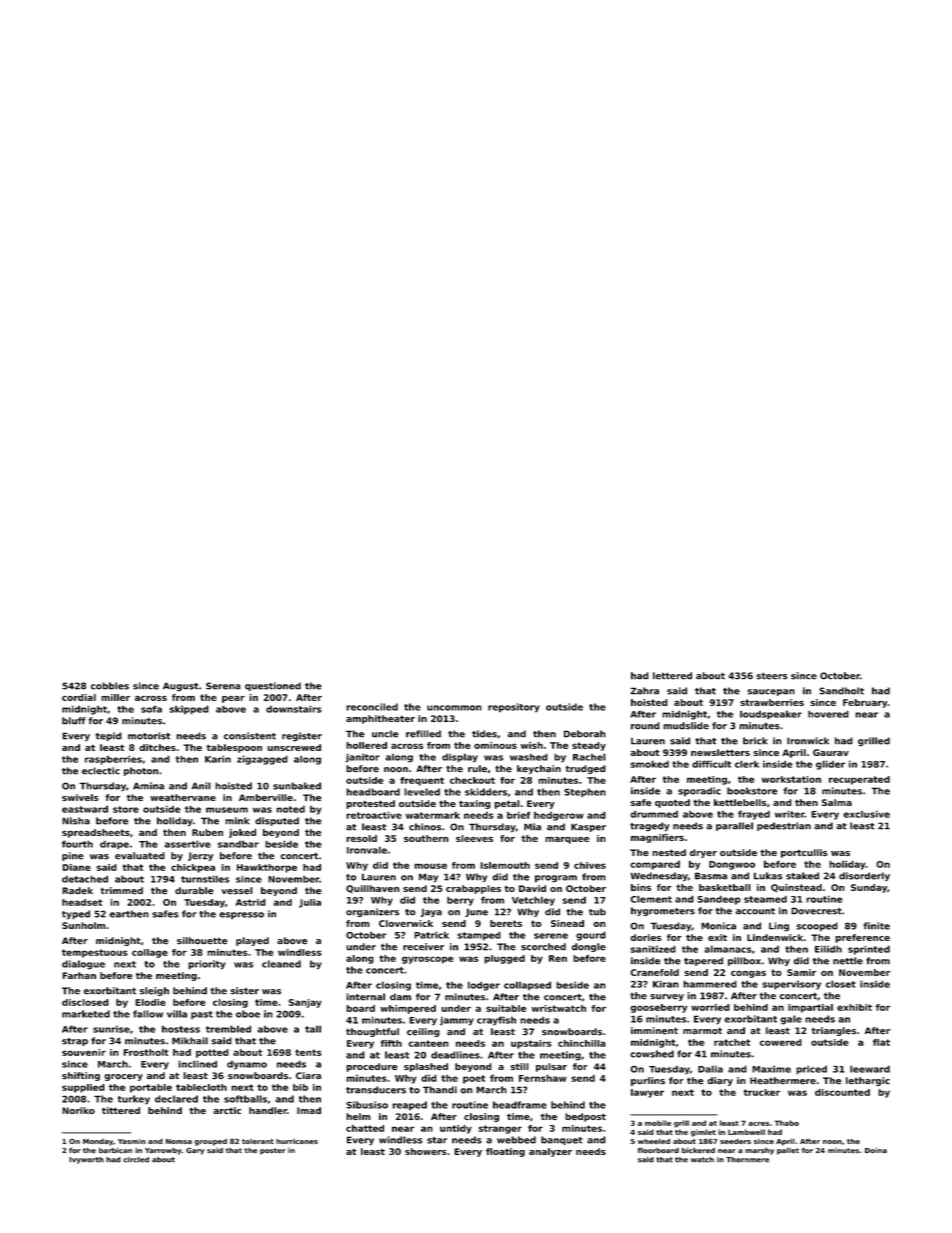 The image size is (952, 1233). I want to click on crayfish, so click(496, 1021).
